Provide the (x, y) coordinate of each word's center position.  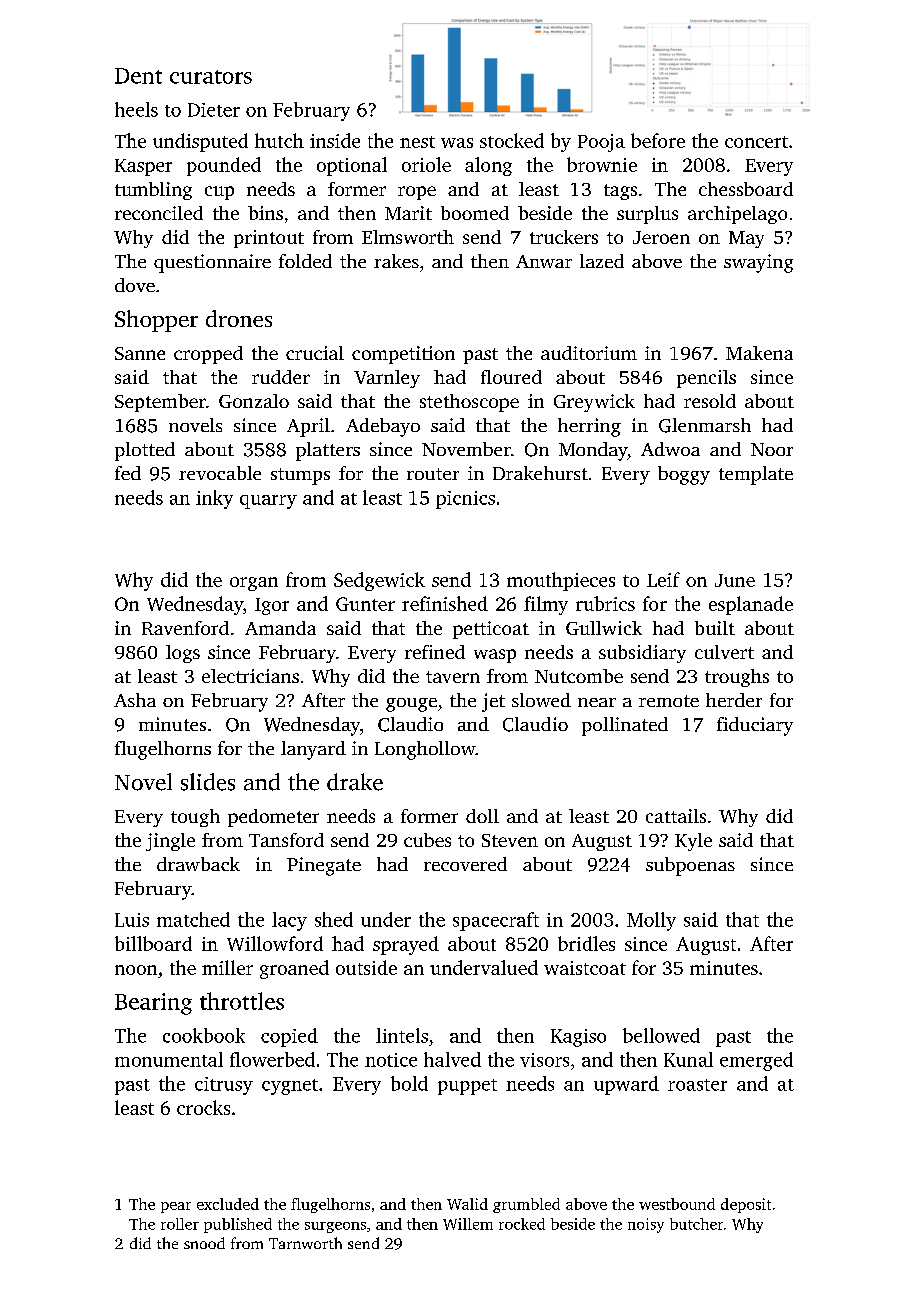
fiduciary (755, 726)
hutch (279, 140)
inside (335, 140)
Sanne (140, 353)
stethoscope (469, 403)
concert (756, 142)
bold (409, 1083)
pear (176, 1207)
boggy (684, 475)
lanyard (313, 750)
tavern (453, 677)
